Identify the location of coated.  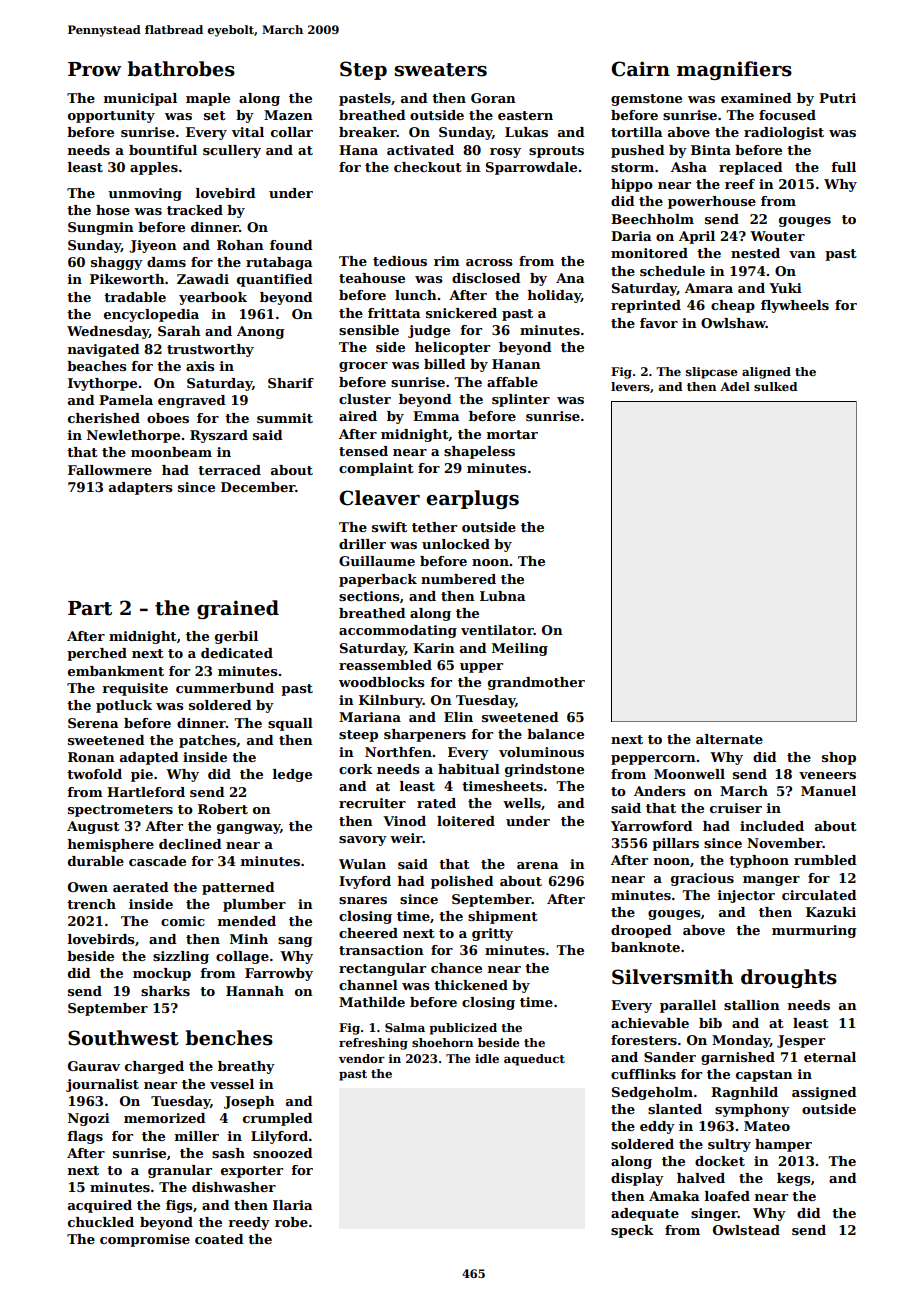
(219, 1239).
